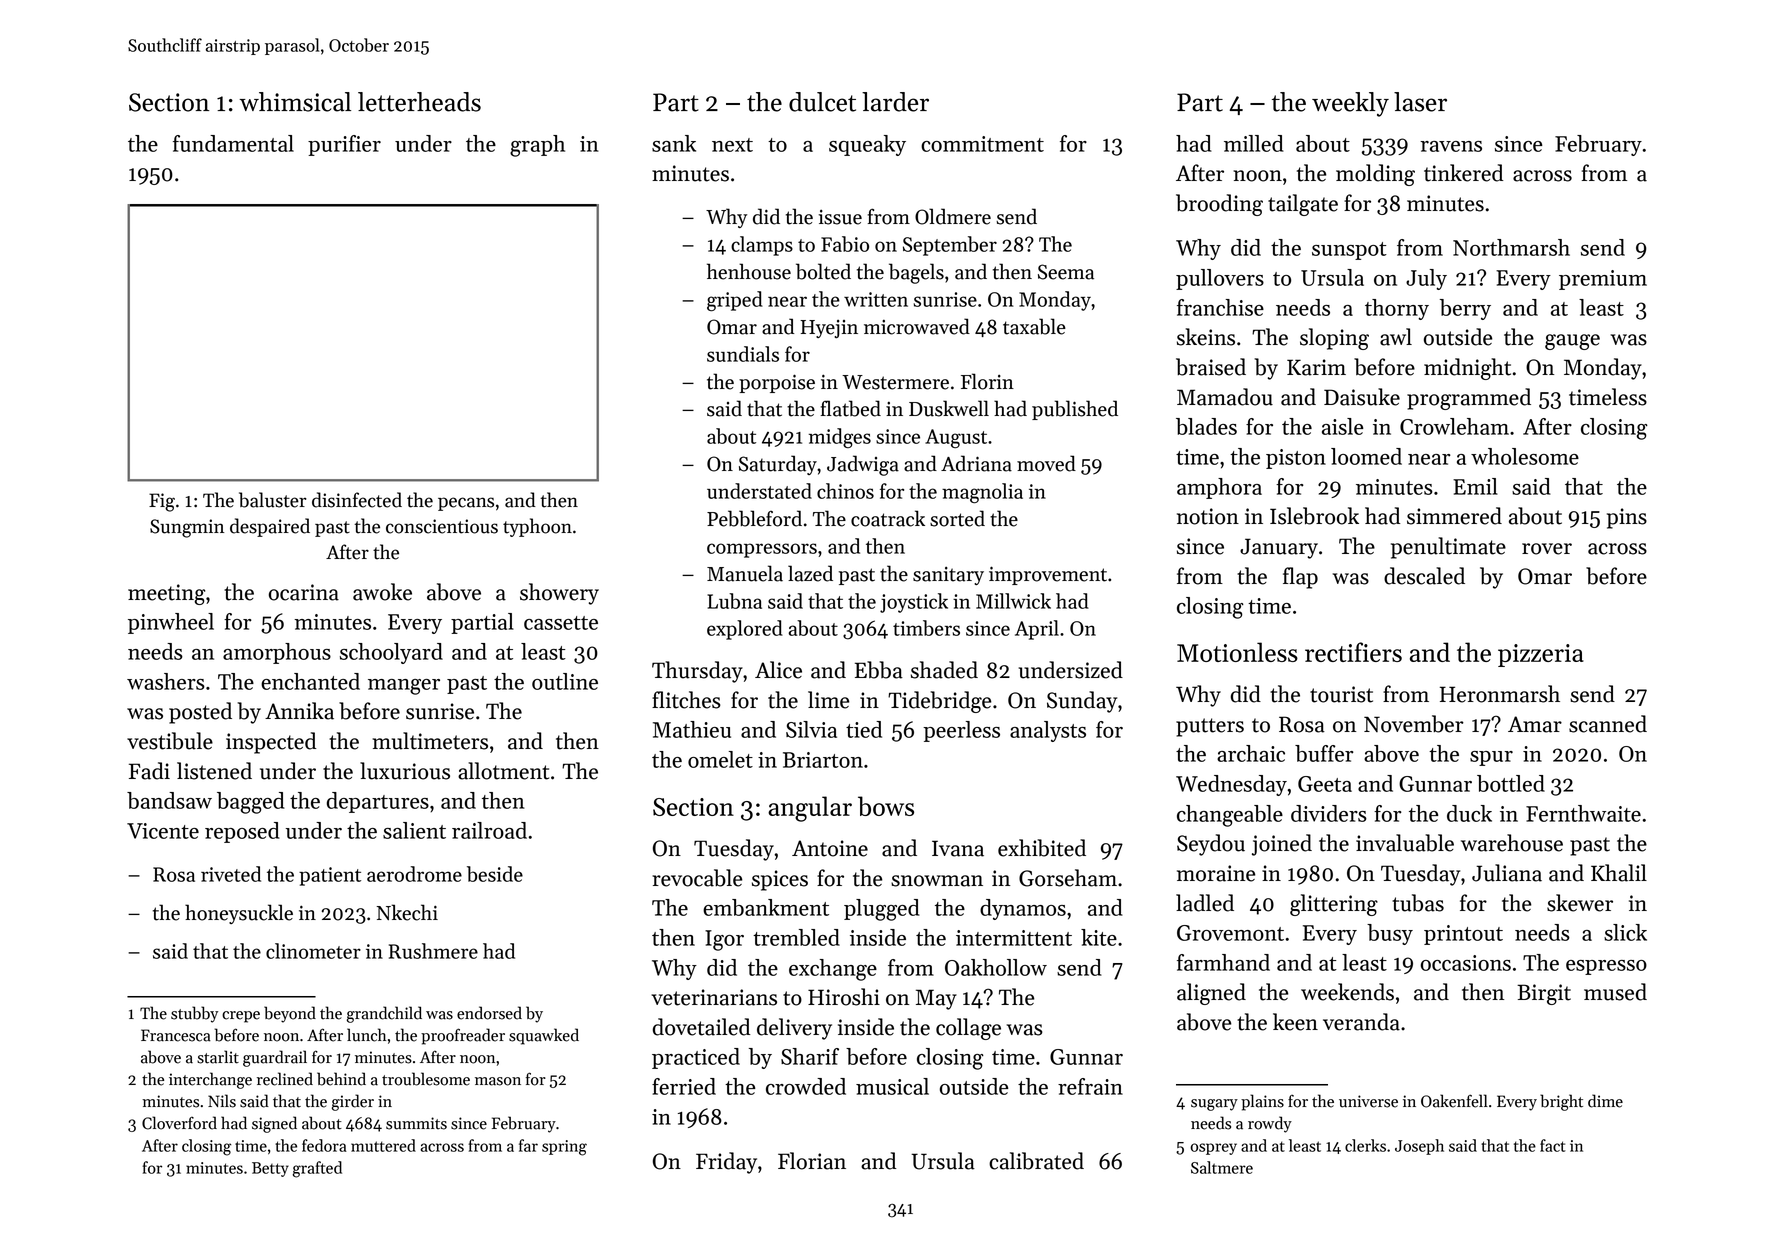 The image size is (1775, 1255). Describe the element at coordinates (170, 741) in the screenshot. I see `vestibule` at that location.
